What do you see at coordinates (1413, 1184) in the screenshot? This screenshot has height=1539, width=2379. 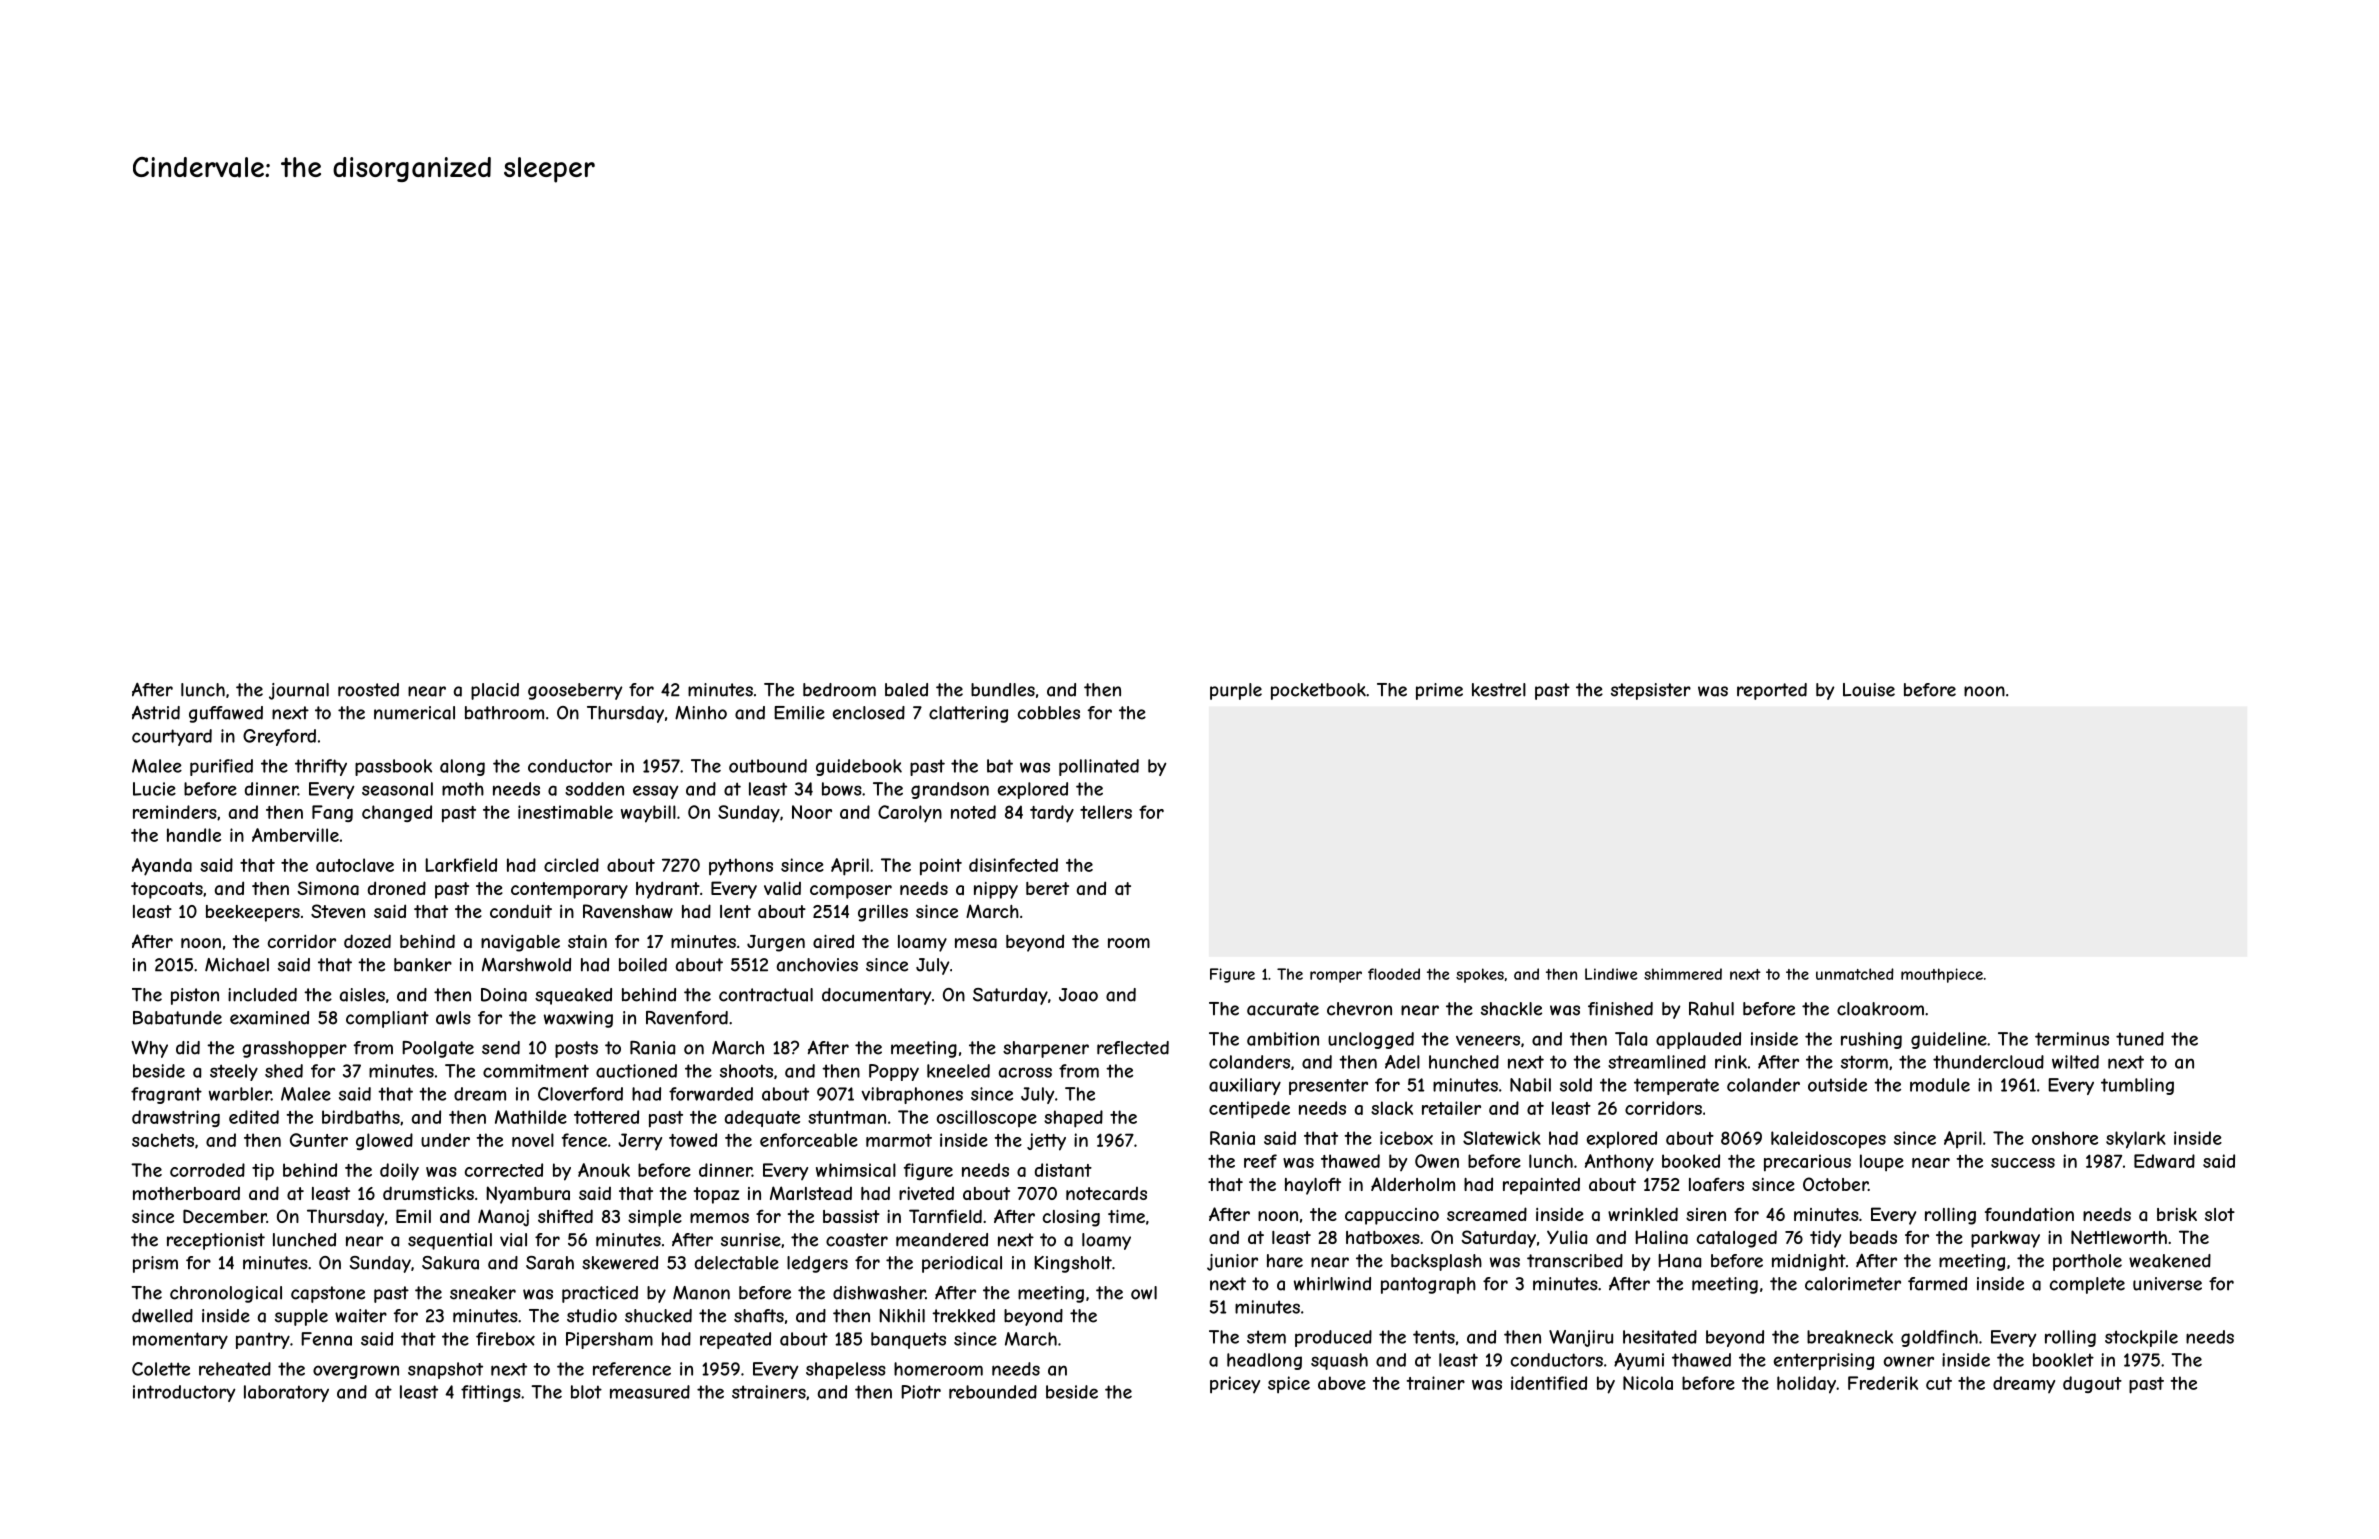 I see `Alderholm` at bounding box center [1413, 1184].
